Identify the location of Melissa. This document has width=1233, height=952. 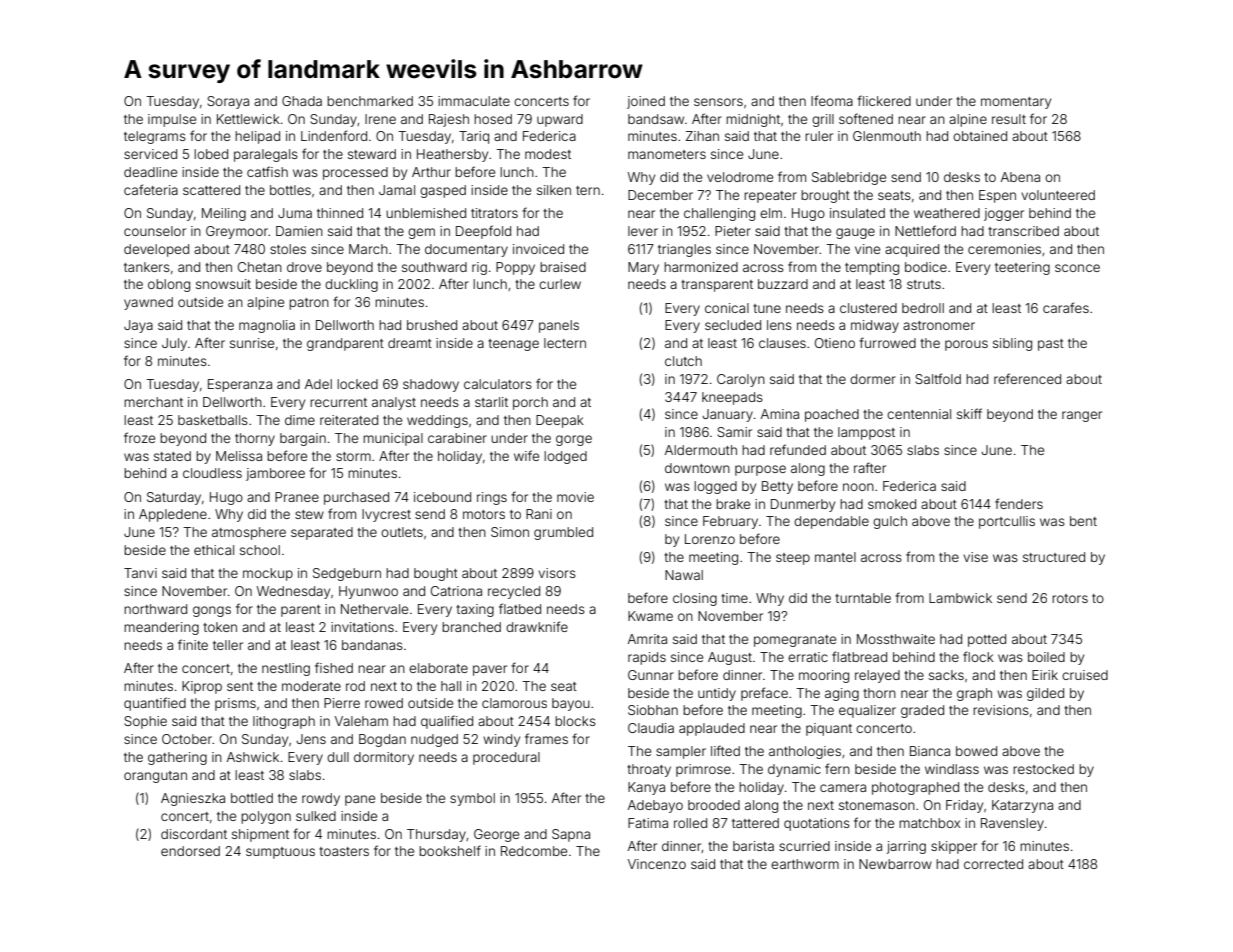
(239, 456).
